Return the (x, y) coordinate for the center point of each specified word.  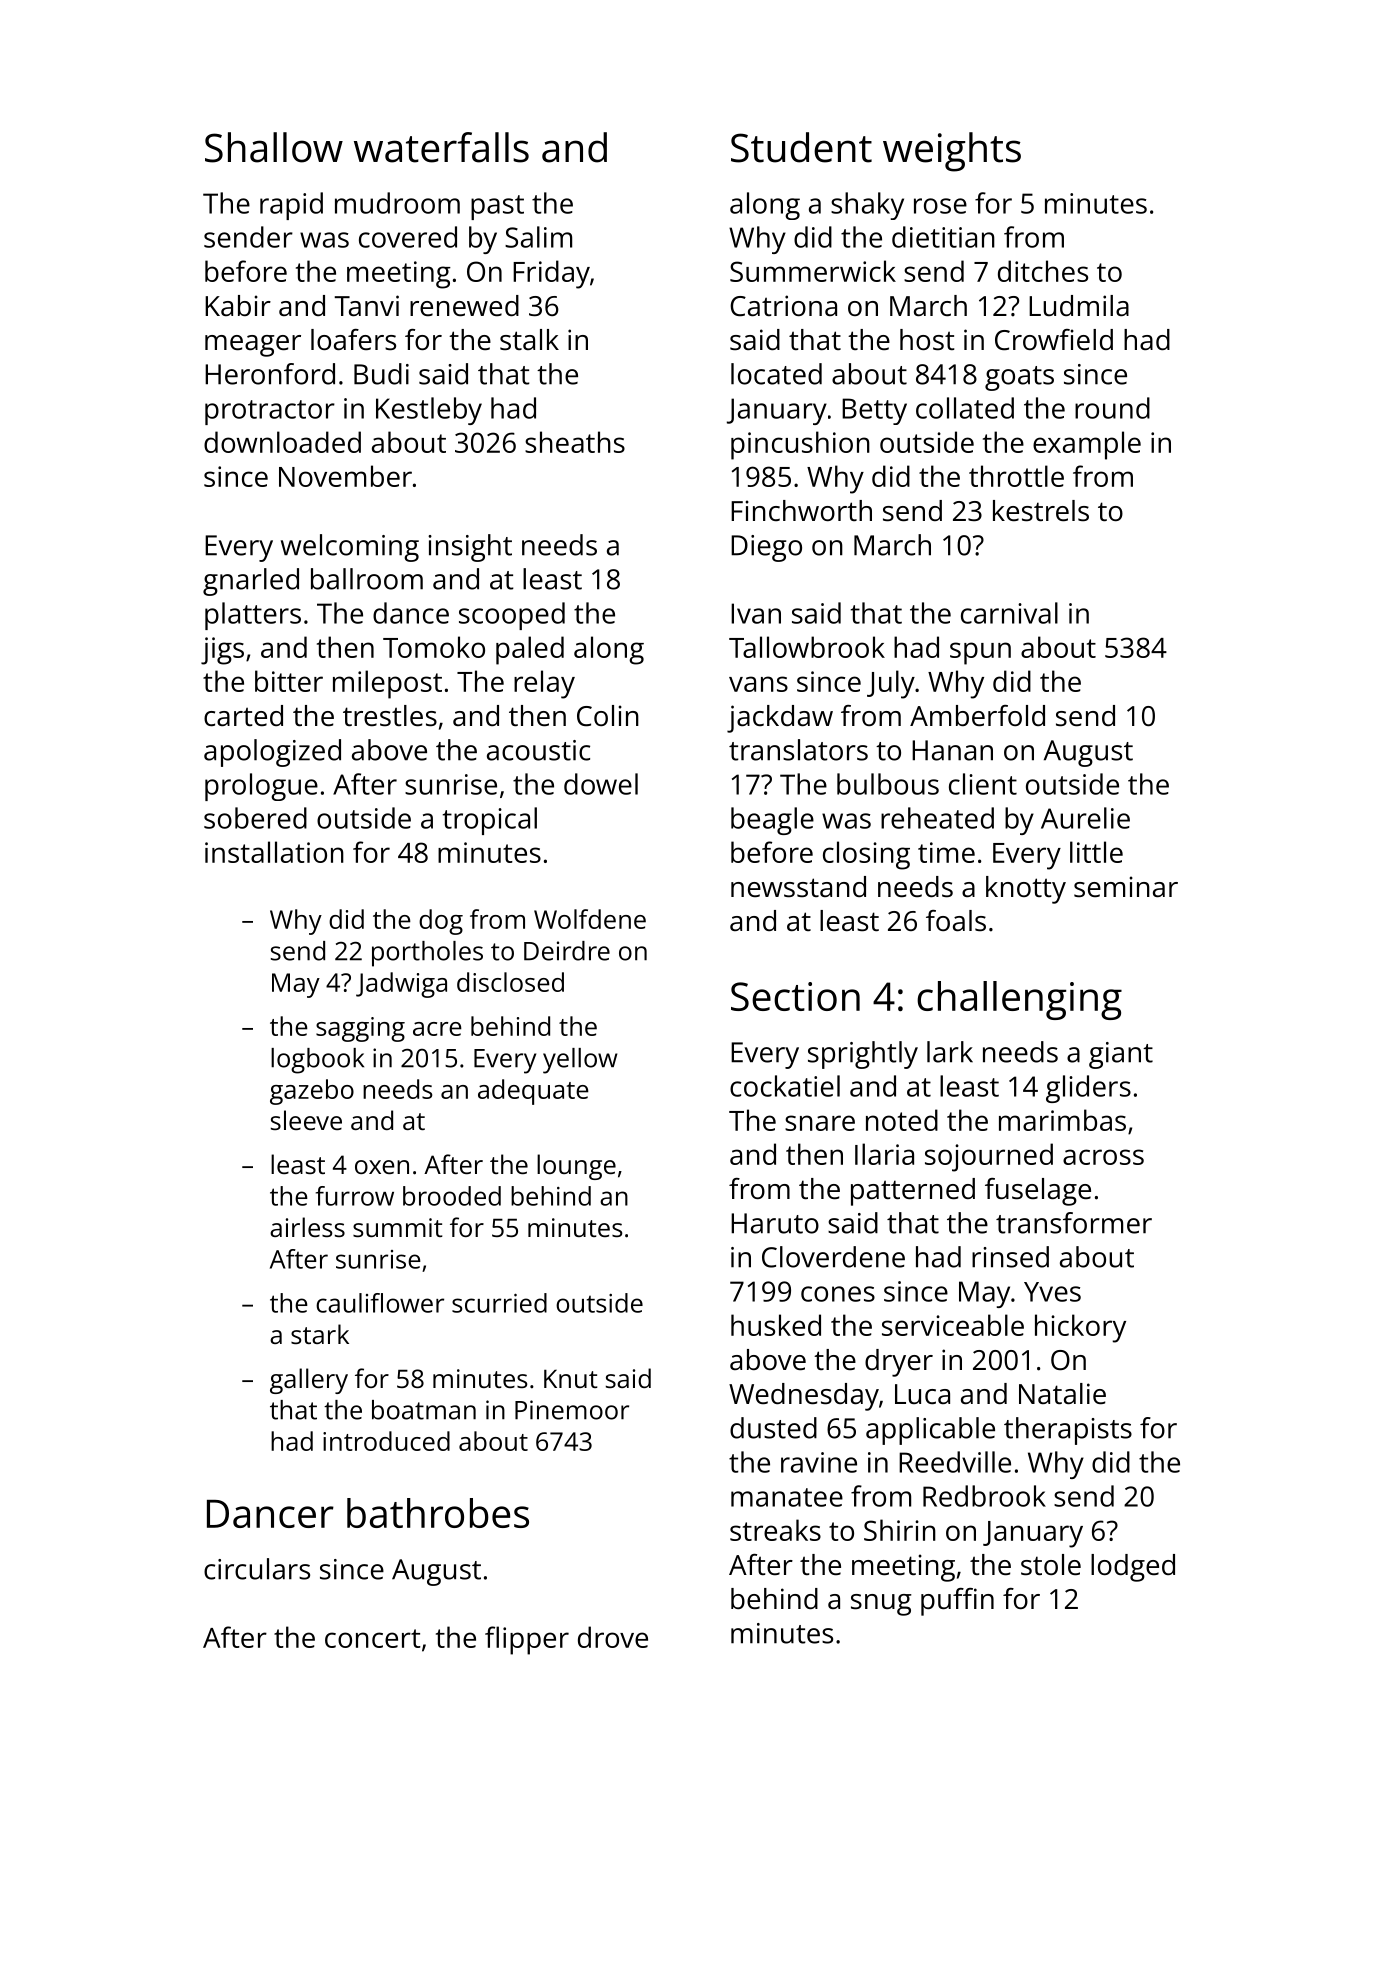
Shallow (274, 147)
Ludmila (1079, 305)
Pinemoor (572, 1410)
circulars (257, 1569)
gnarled (251, 582)
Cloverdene (833, 1257)
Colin (608, 716)
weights (952, 152)
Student (801, 147)
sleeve (306, 1120)
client (983, 784)
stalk (529, 339)
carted (243, 716)
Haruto (775, 1223)
